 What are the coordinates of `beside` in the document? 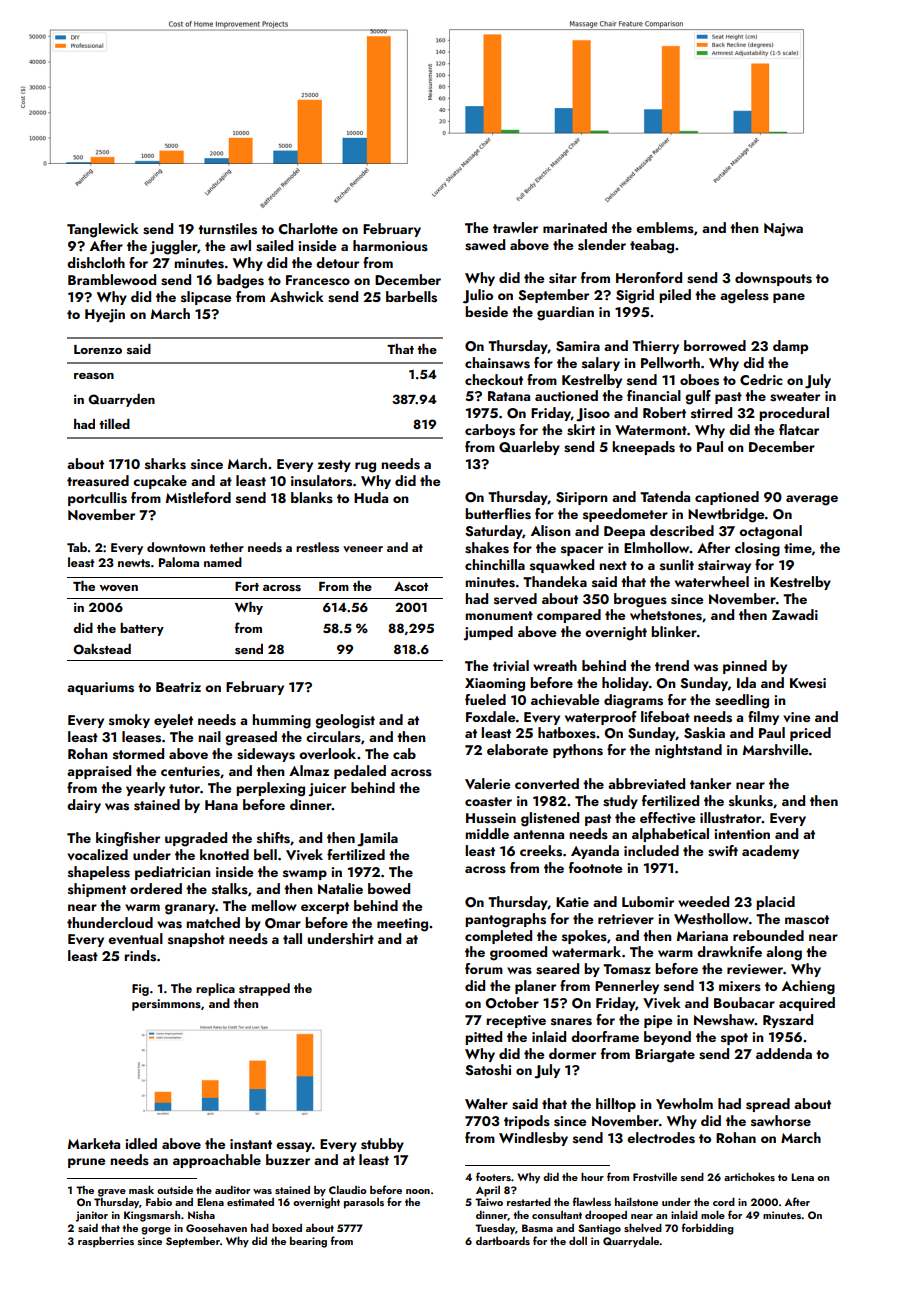 It's located at (486, 312).
